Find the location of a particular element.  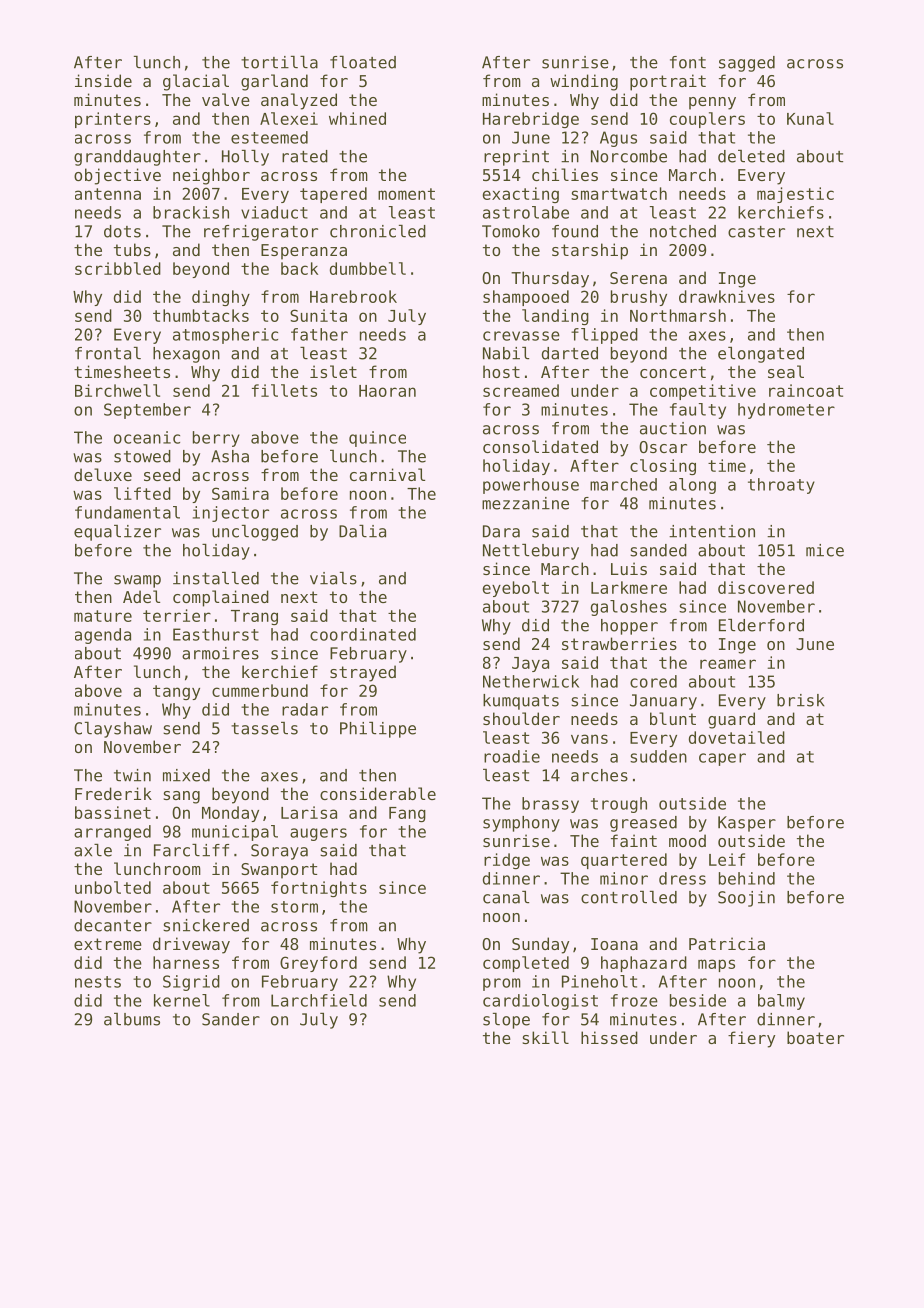

Alexei is located at coordinates (289, 118).
